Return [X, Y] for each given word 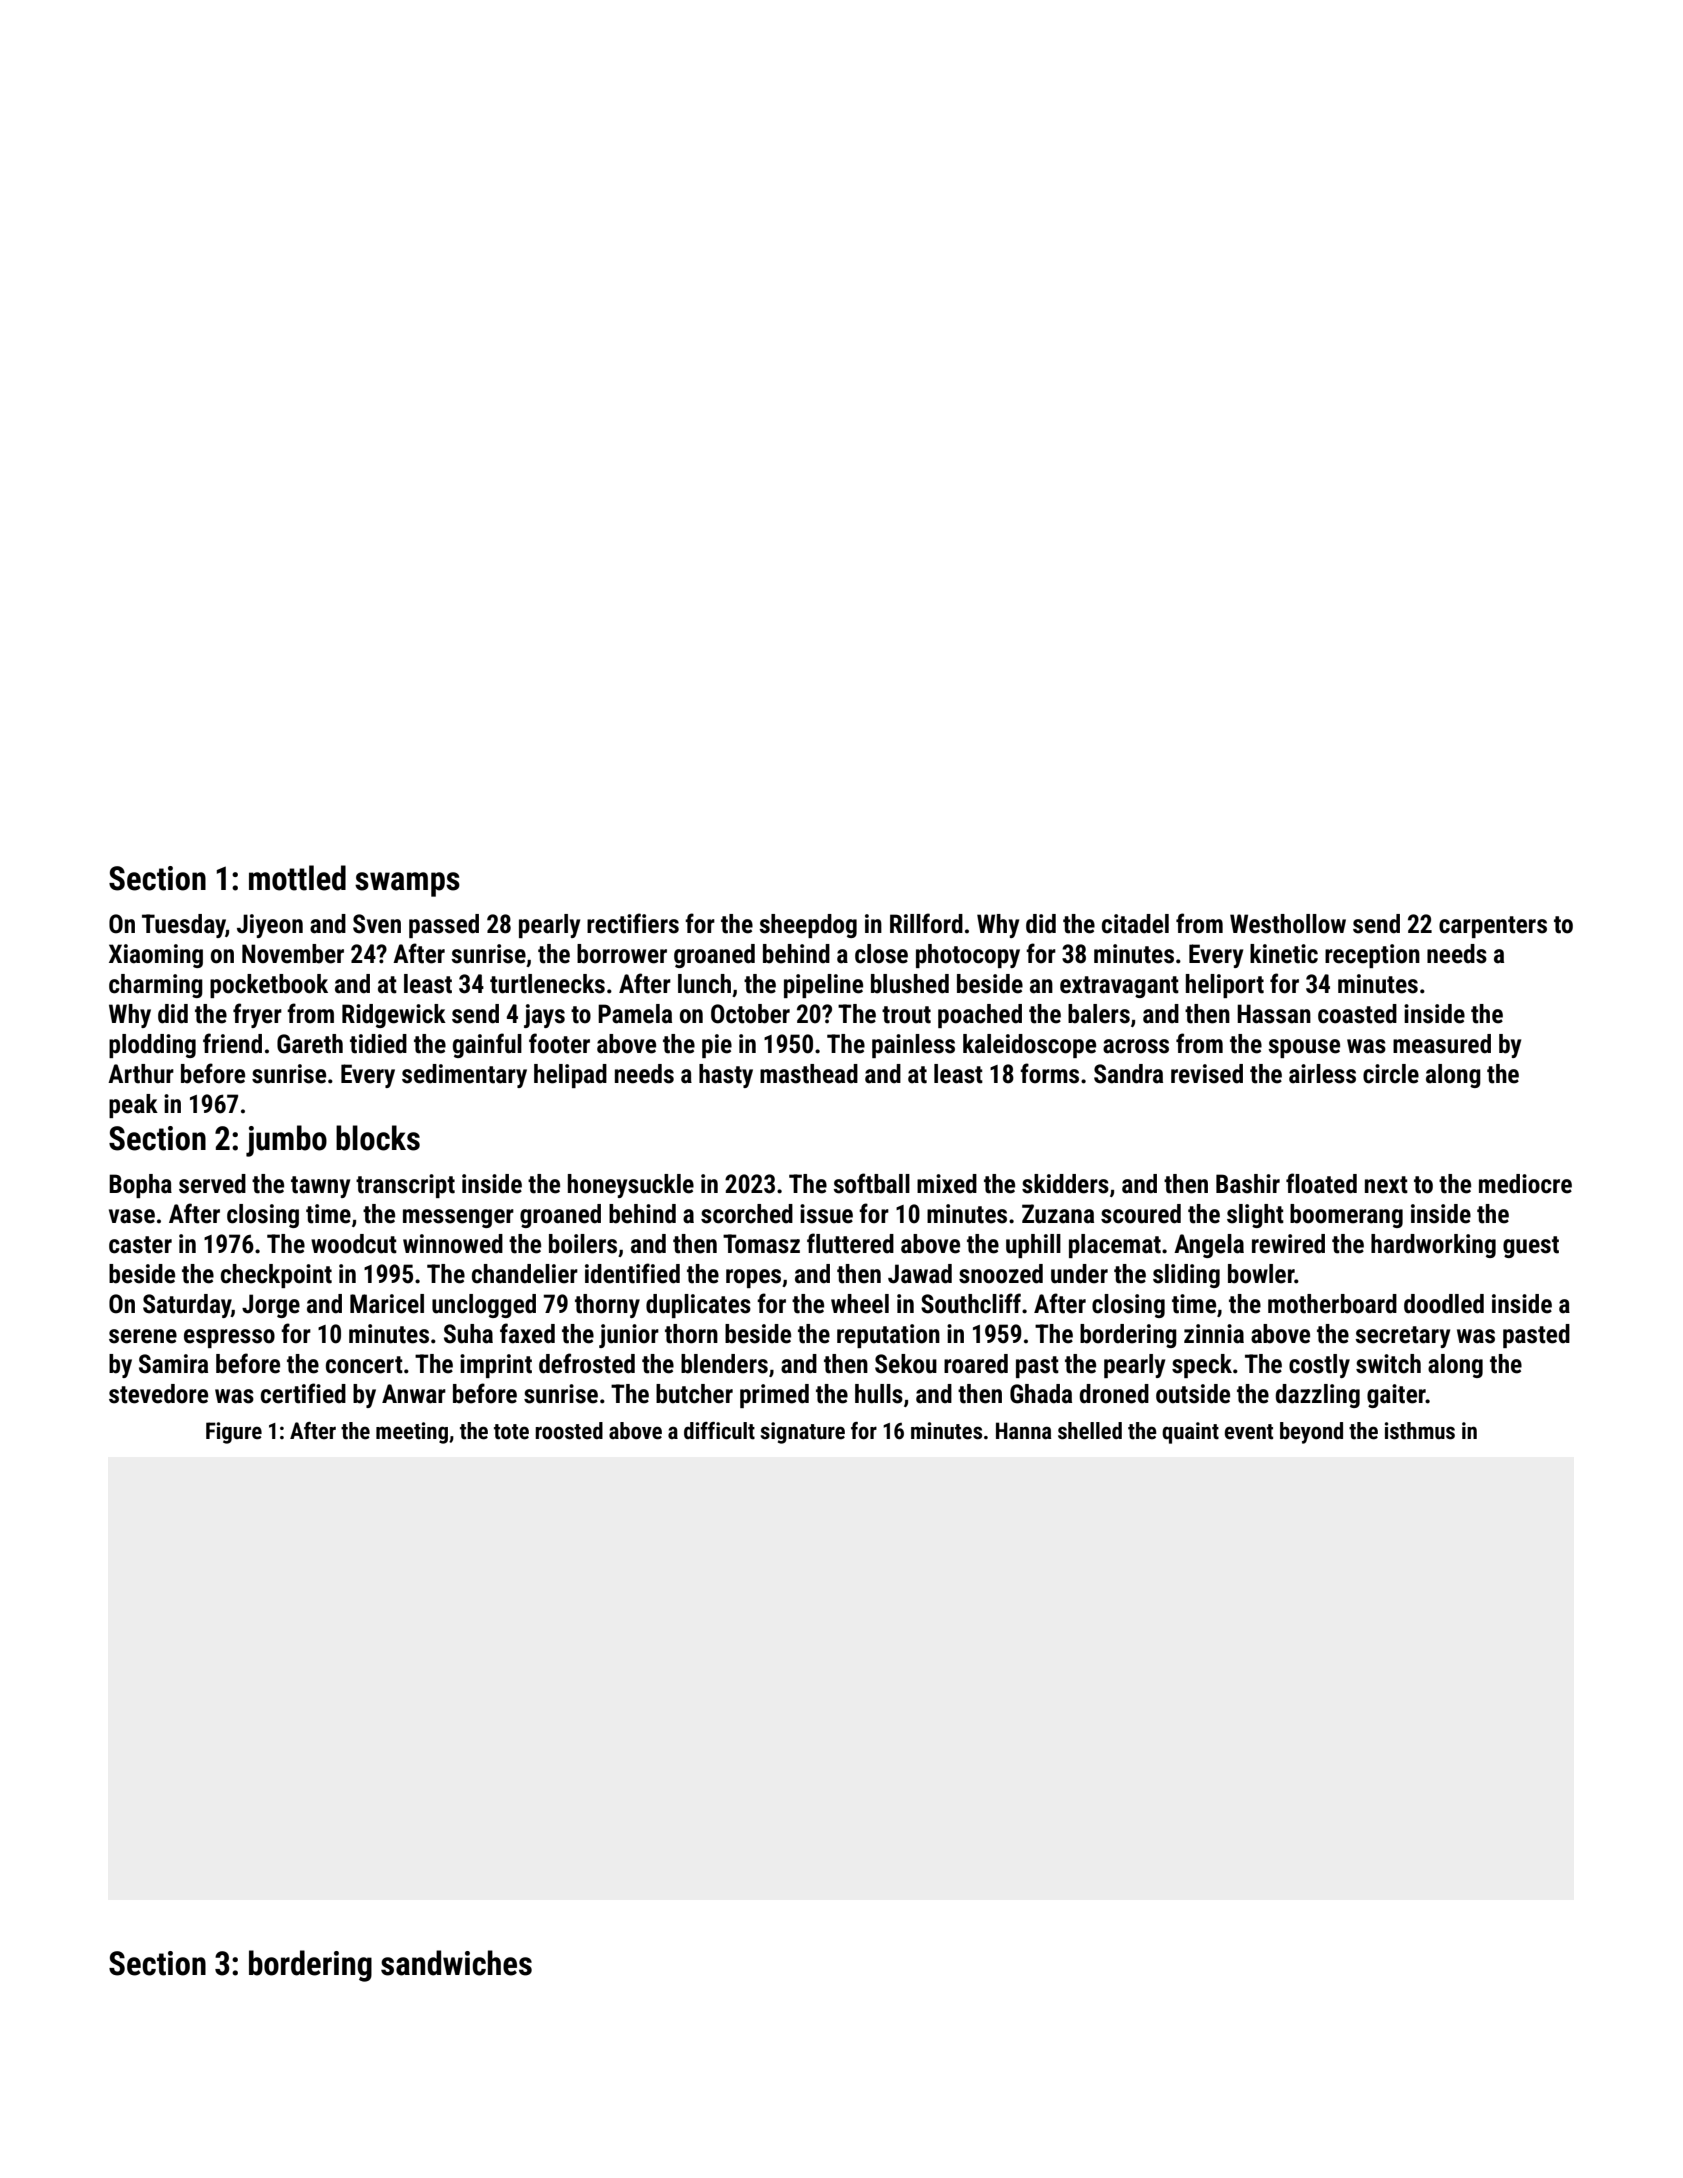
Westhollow [1288, 924]
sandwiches [456, 1963]
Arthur [141, 1074]
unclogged [484, 1306]
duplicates [698, 1306]
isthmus [1420, 1431]
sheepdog [808, 926]
